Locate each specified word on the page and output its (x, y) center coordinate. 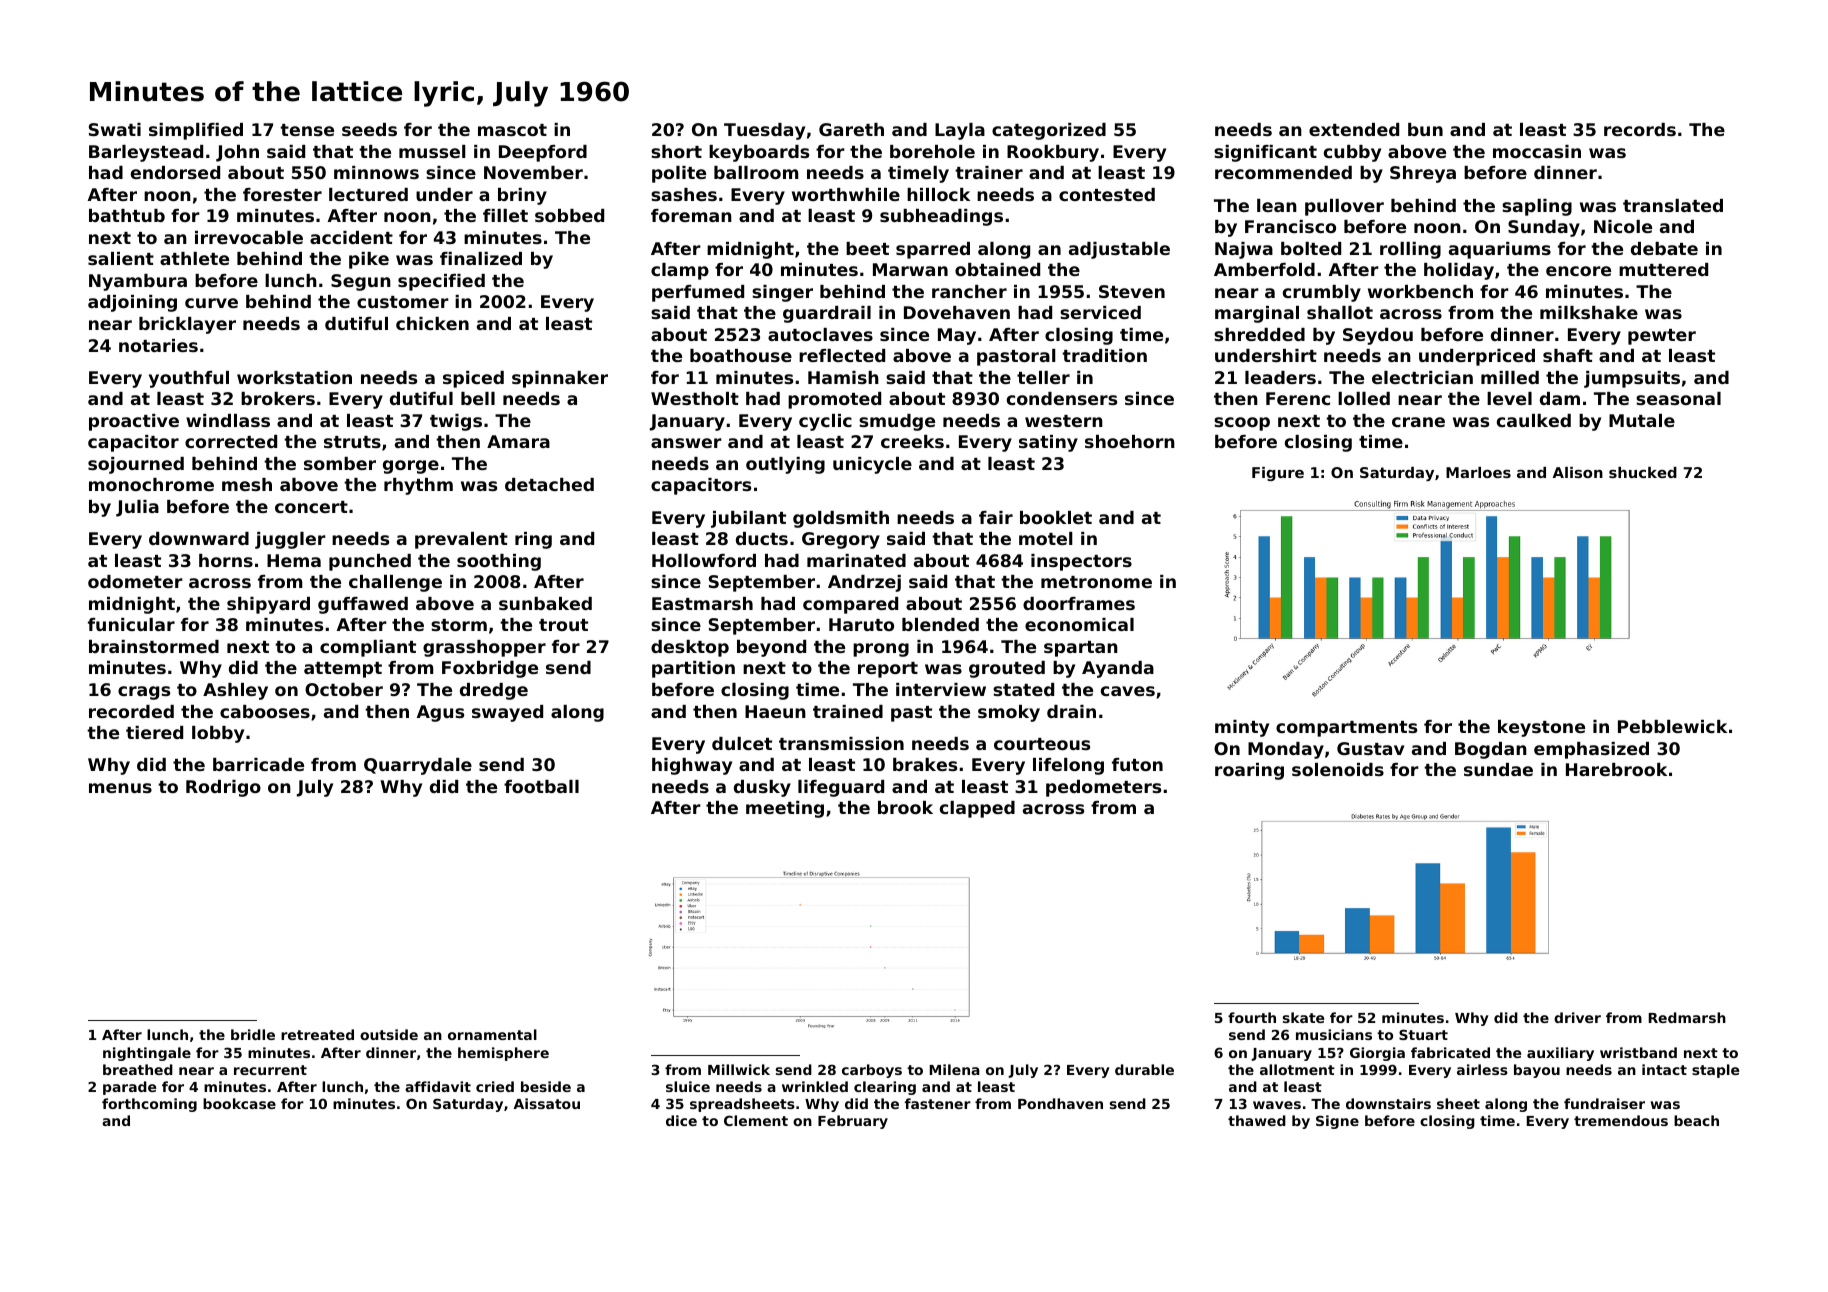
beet (867, 248)
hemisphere (503, 1054)
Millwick (739, 1069)
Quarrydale (418, 766)
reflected (842, 355)
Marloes (1478, 472)
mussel (432, 151)
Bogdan (1491, 750)
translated (1673, 205)
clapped (977, 809)
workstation (294, 377)
